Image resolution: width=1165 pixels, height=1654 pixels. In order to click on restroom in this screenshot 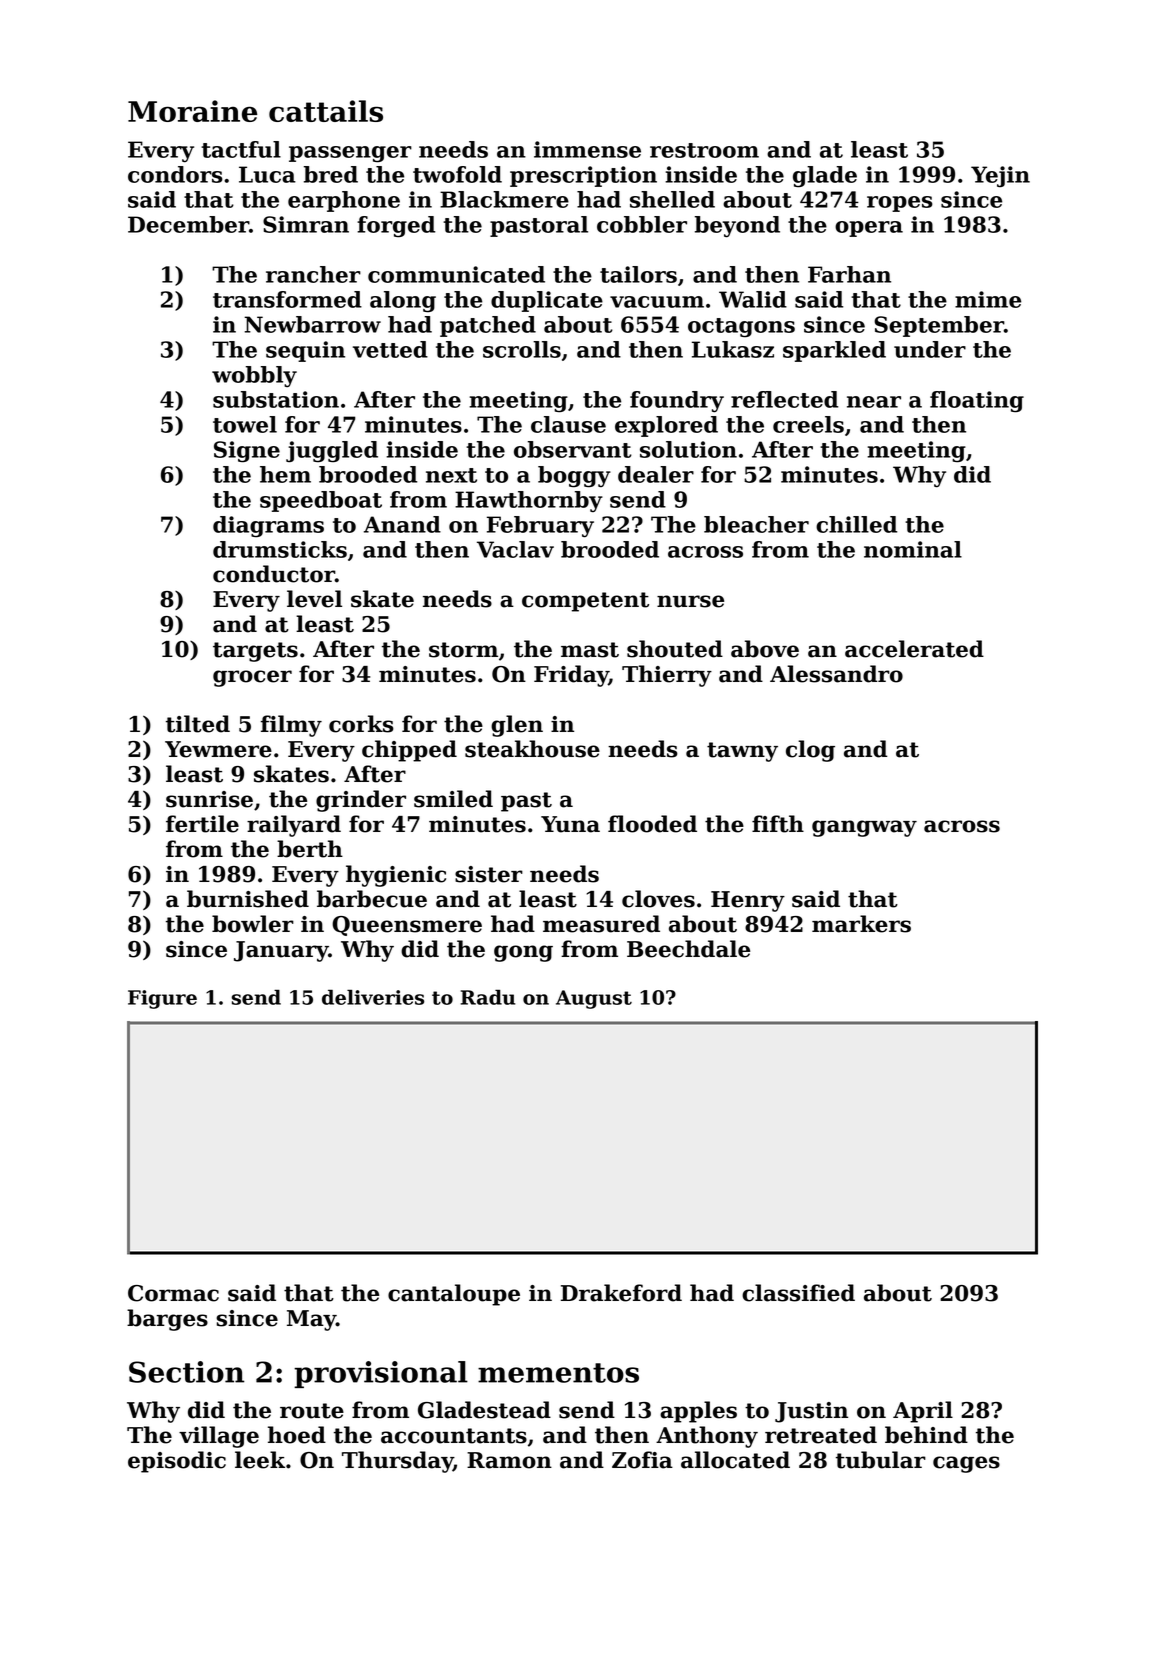, I will do `click(704, 150)`.
